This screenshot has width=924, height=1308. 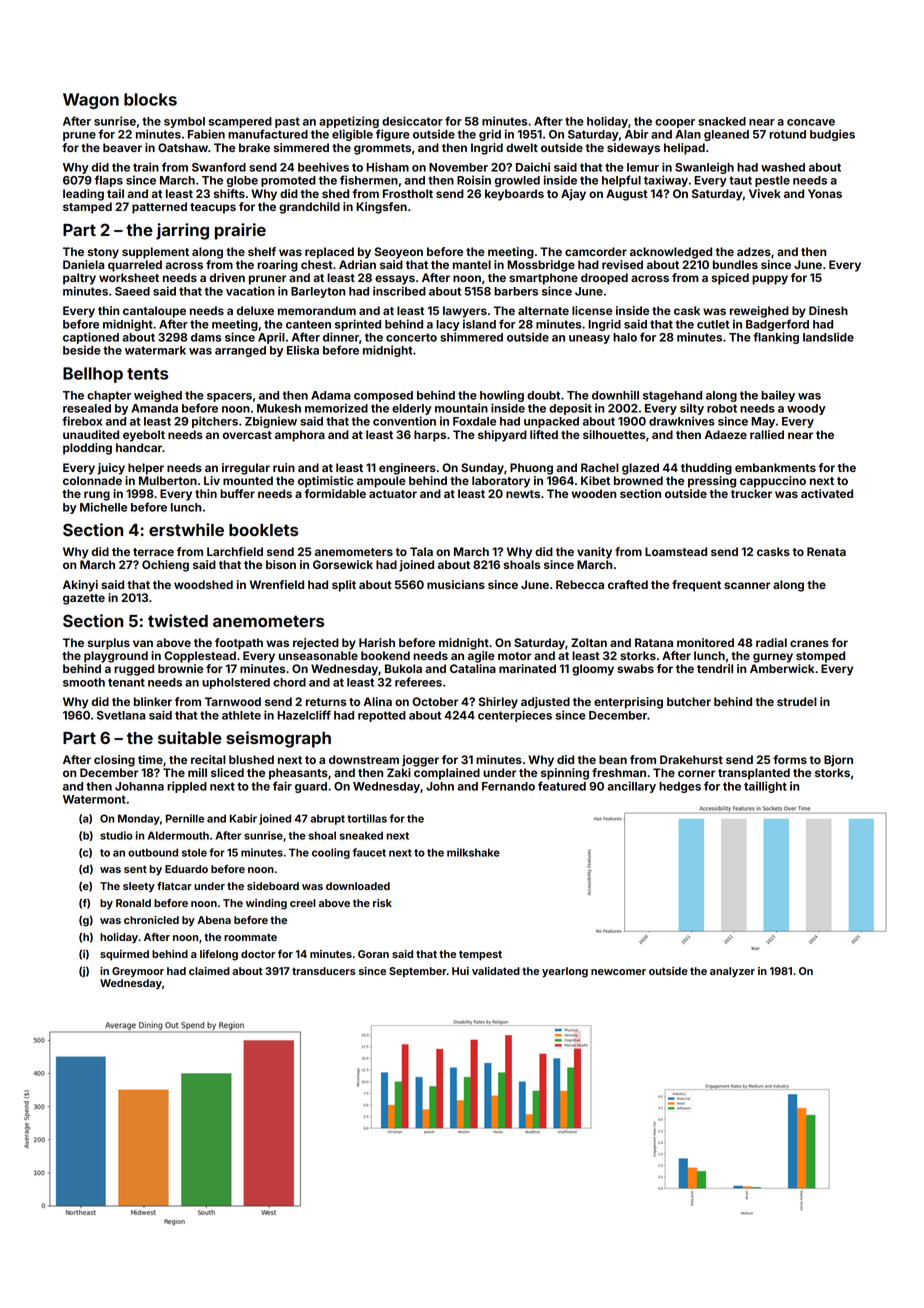 What do you see at coordinates (349, 122) in the screenshot?
I see `appetizing` at bounding box center [349, 122].
